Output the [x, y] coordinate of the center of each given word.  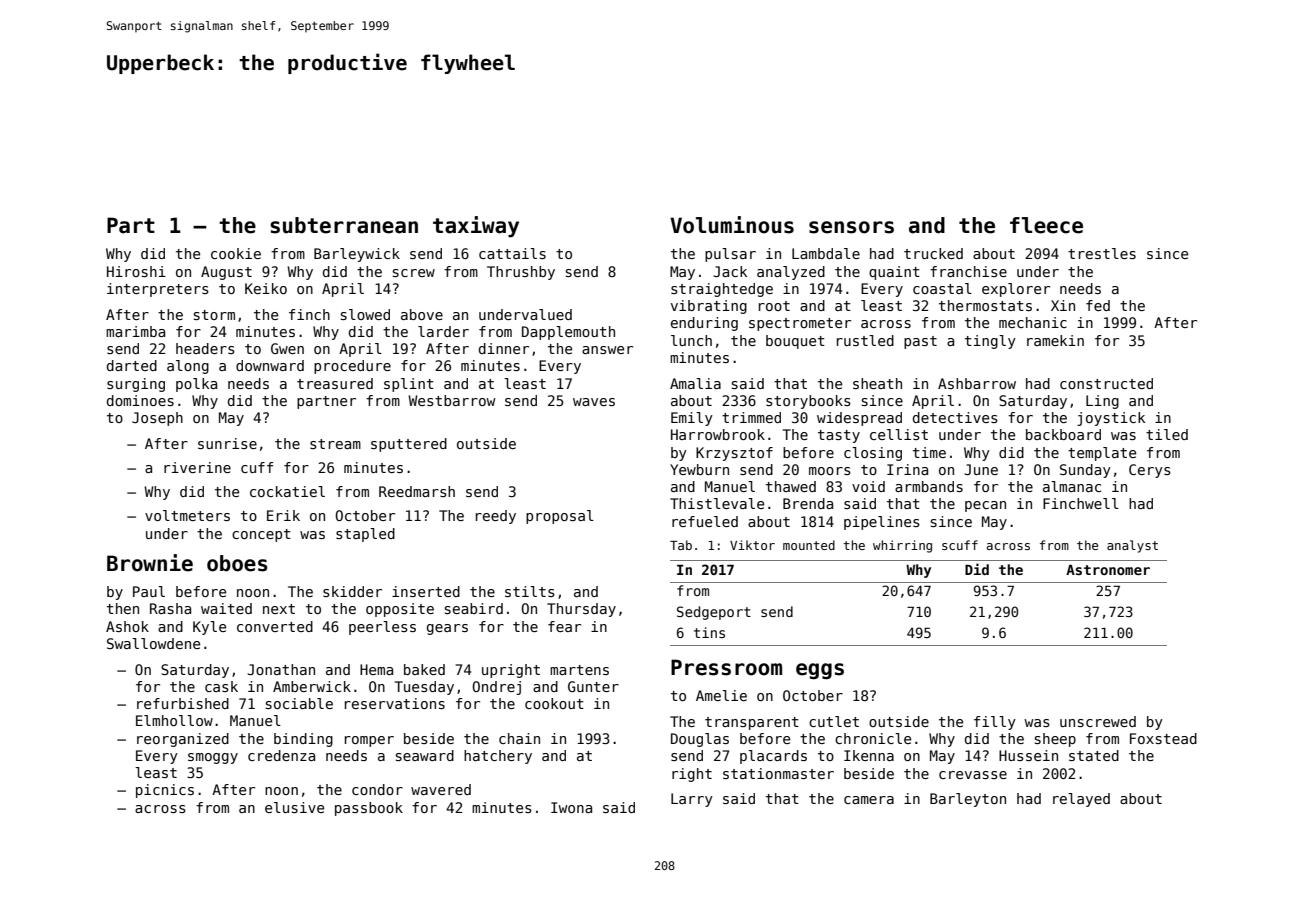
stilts [530, 591]
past [920, 342]
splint [409, 385]
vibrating [709, 307]
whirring [902, 546]
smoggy [213, 758]
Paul [149, 591]
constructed [1106, 383]
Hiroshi [136, 271]
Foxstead [1163, 738]
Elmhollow [174, 720]
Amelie [721, 695]
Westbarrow [452, 400]
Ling [1102, 402]
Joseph [157, 419]
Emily [692, 419]
